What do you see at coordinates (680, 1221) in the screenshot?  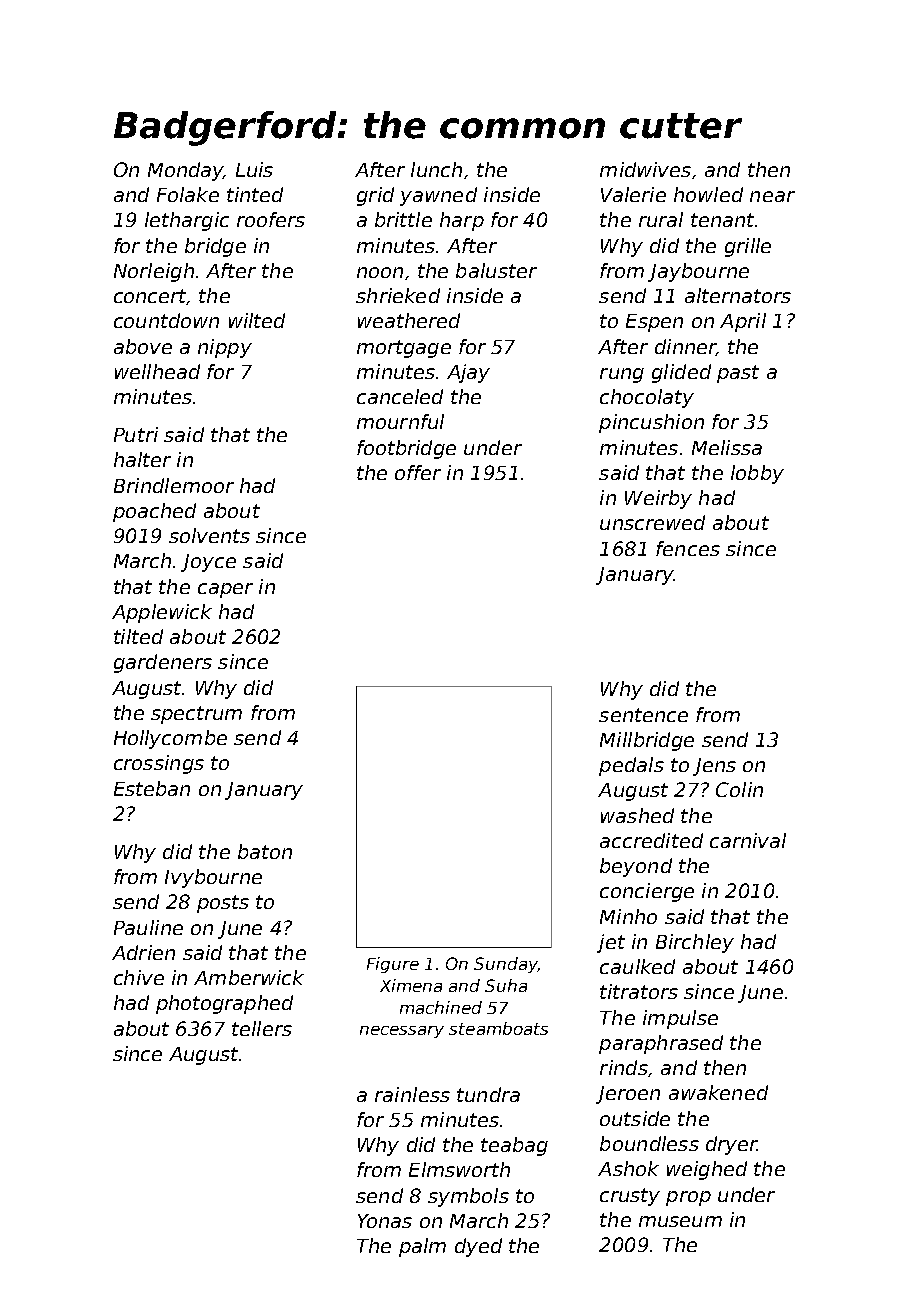 I see `museum` at bounding box center [680, 1221].
